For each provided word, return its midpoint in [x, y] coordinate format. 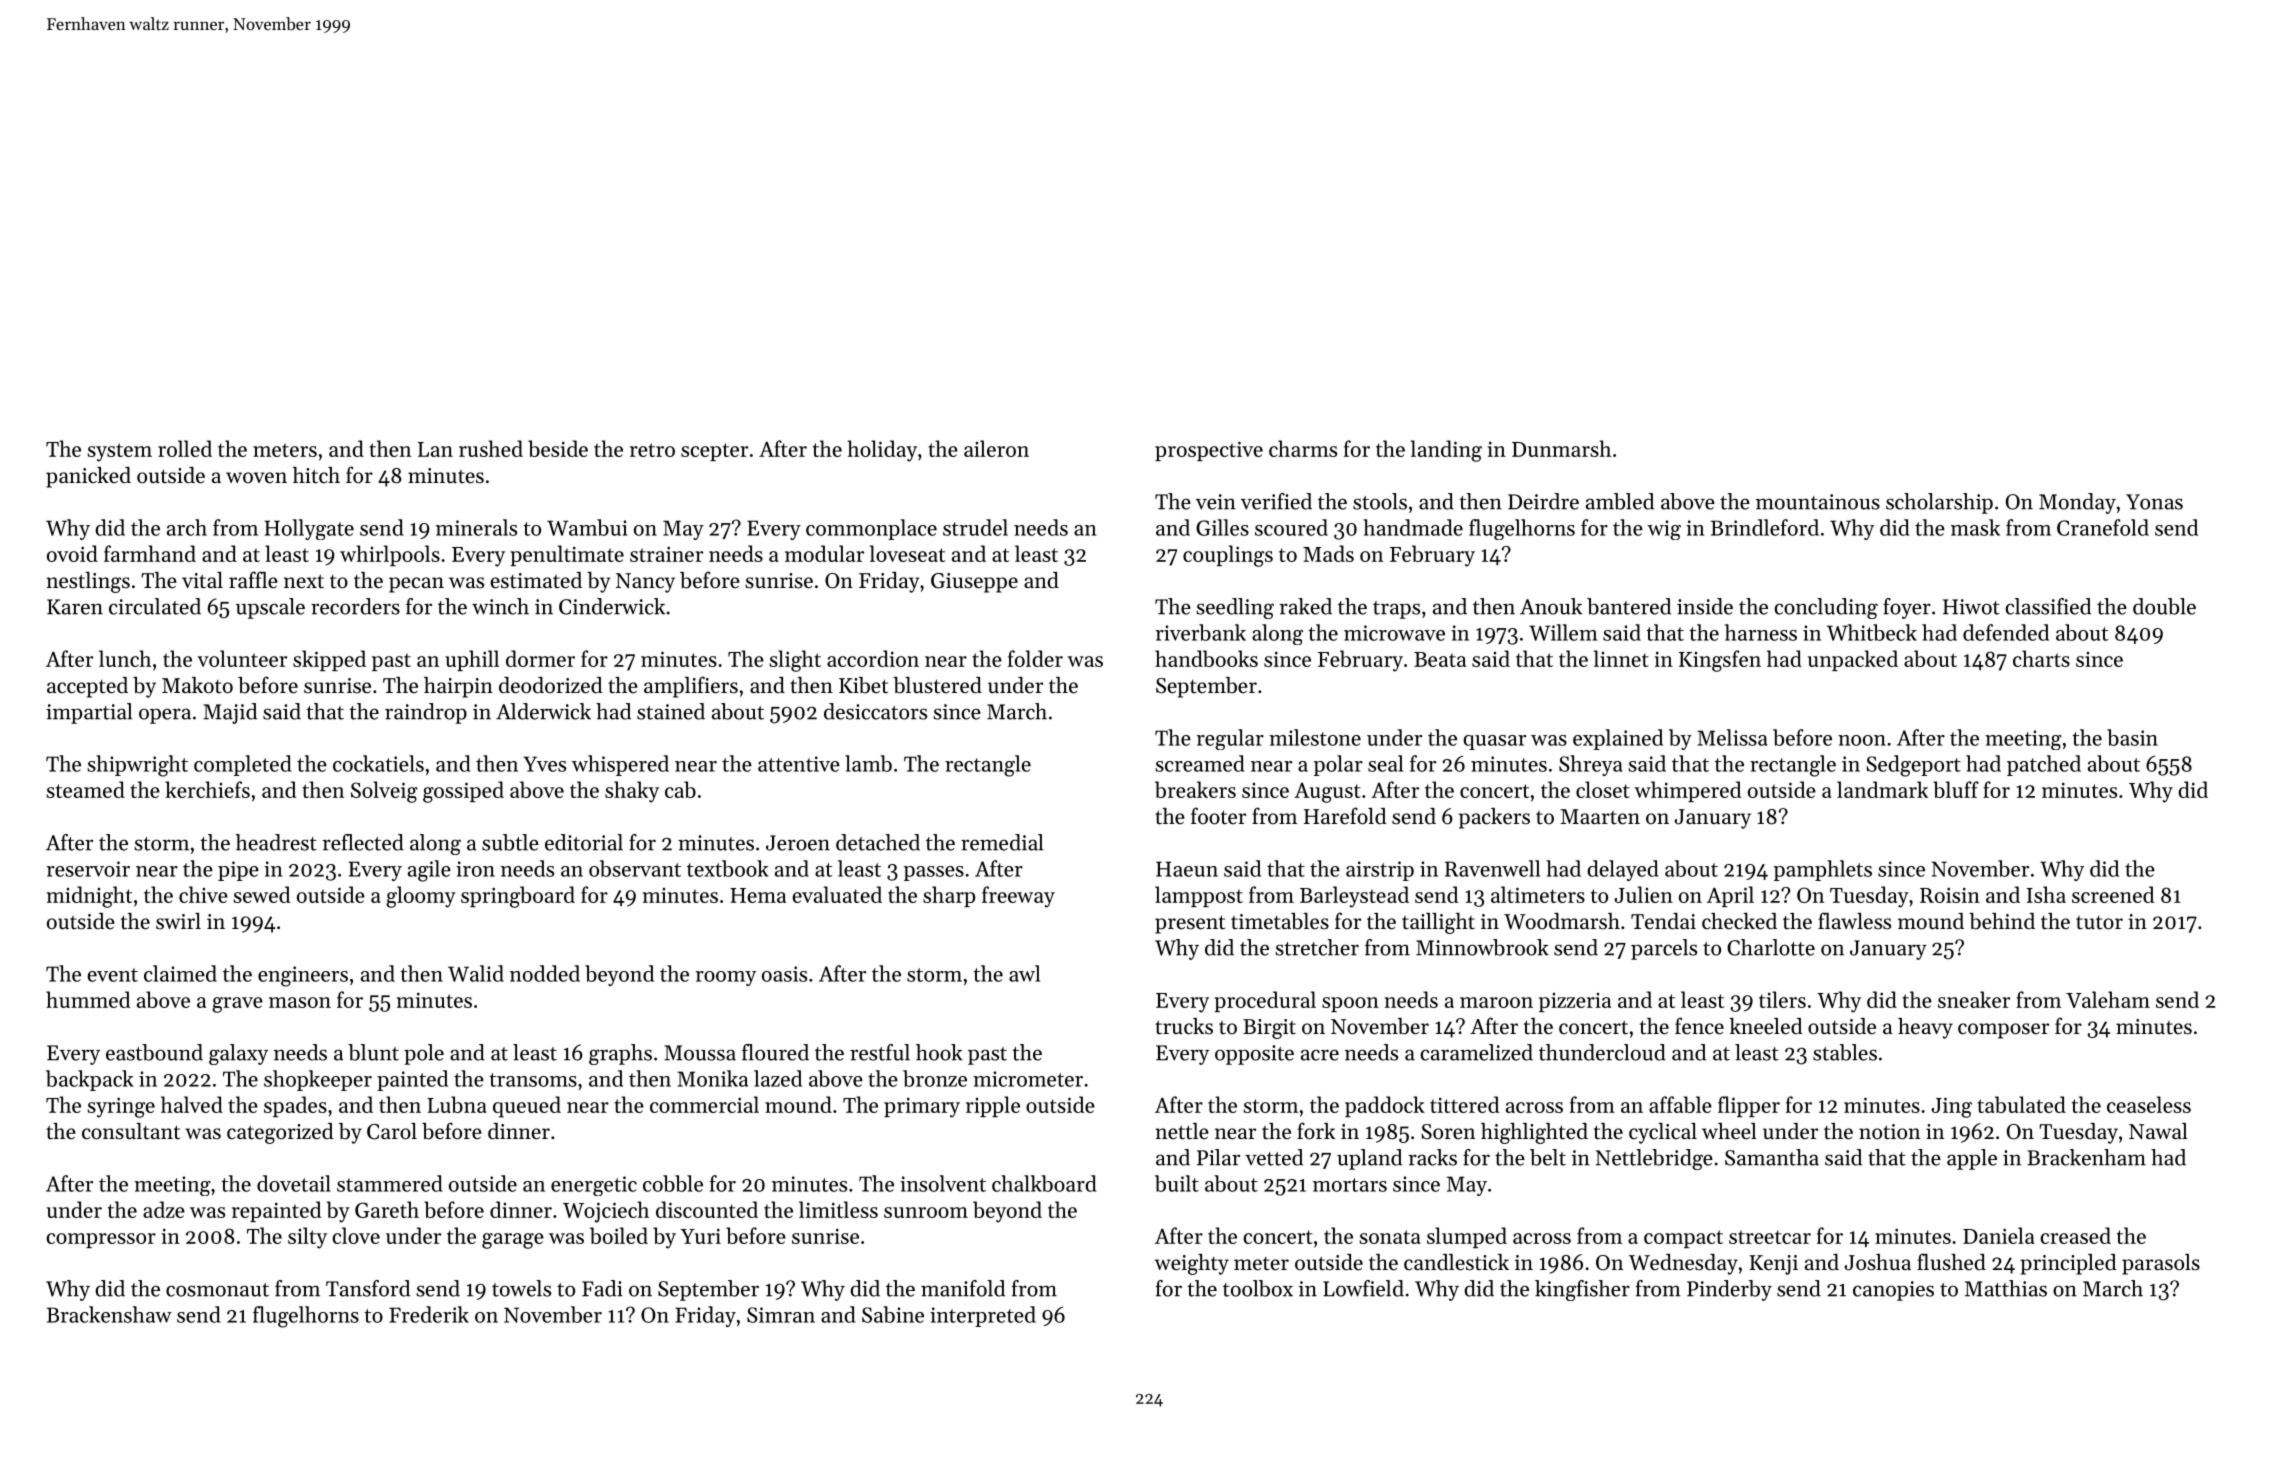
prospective [1209, 451]
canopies [1893, 1291]
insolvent [943, 1183]
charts [2041, 658]
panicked [88, 477]
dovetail [294, 1183]
